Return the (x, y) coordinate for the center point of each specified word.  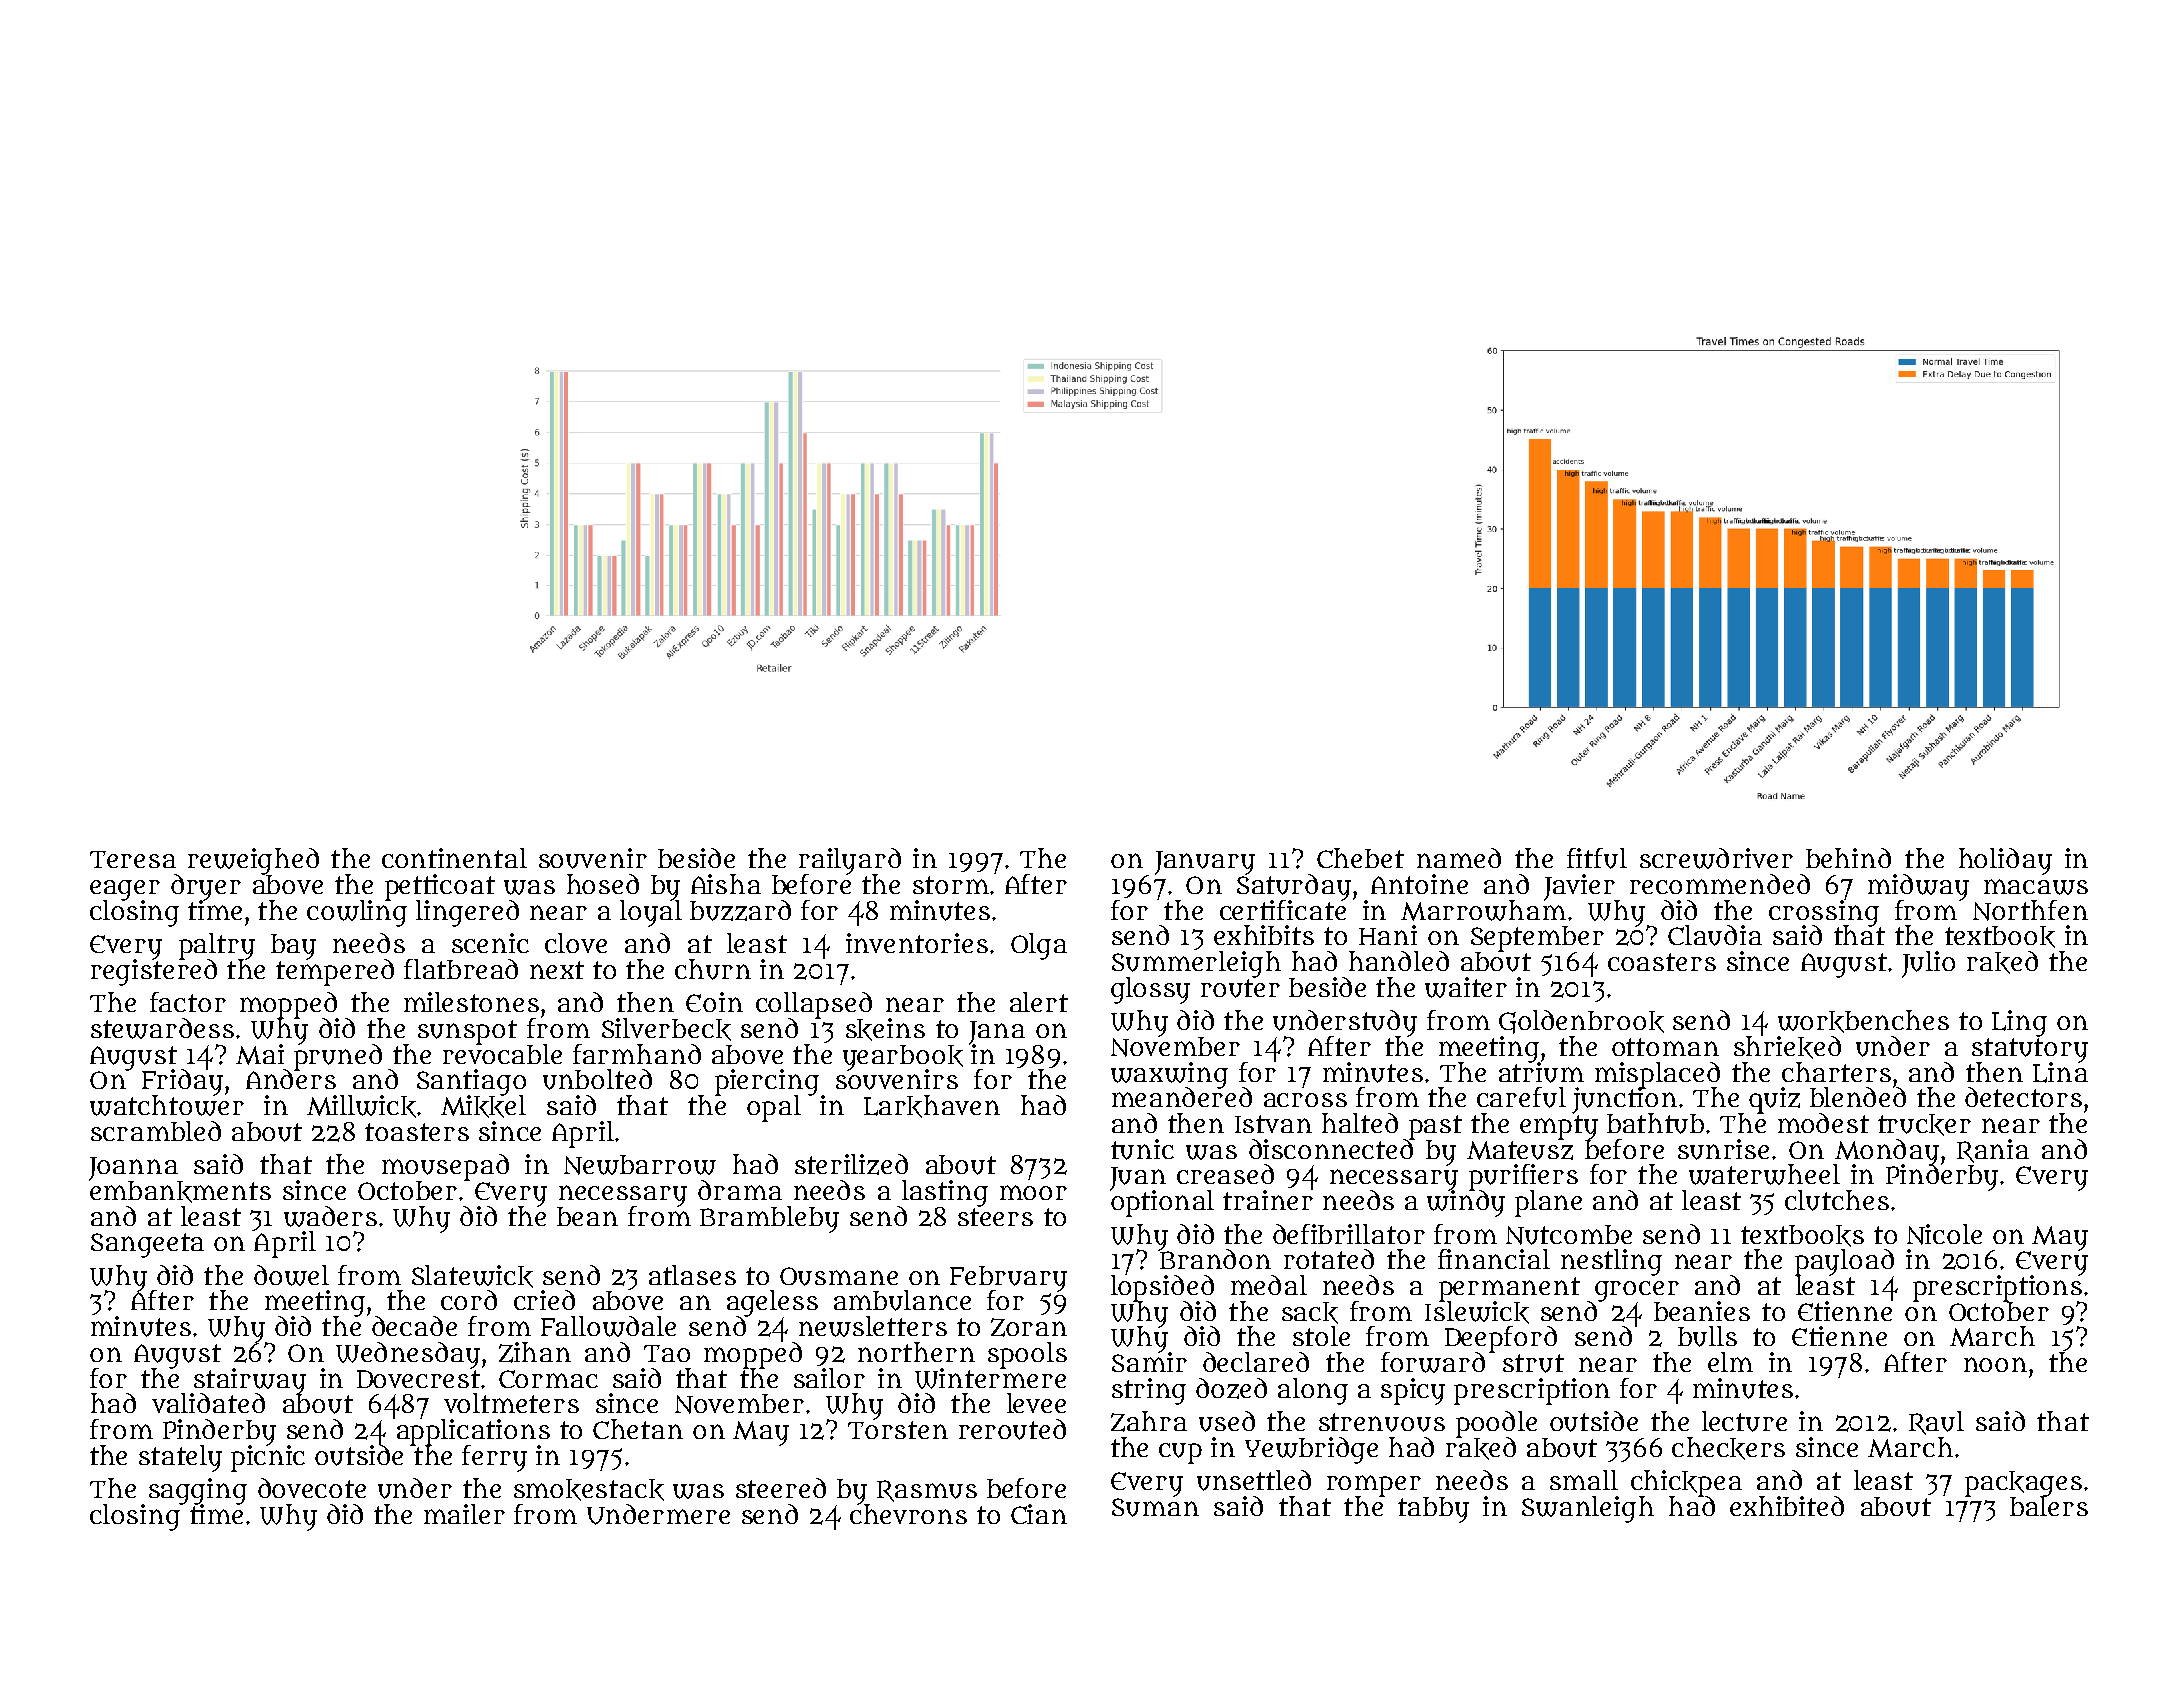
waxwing (1169, 1075)
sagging (198, 1491)
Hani (1388, 935)
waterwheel (1764, 1174)
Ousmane (839, 1276)
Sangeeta (147, 1245)
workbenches (1863, 1021)
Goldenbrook (1581, 1022)
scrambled (156, 1131)
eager (125, 890)
